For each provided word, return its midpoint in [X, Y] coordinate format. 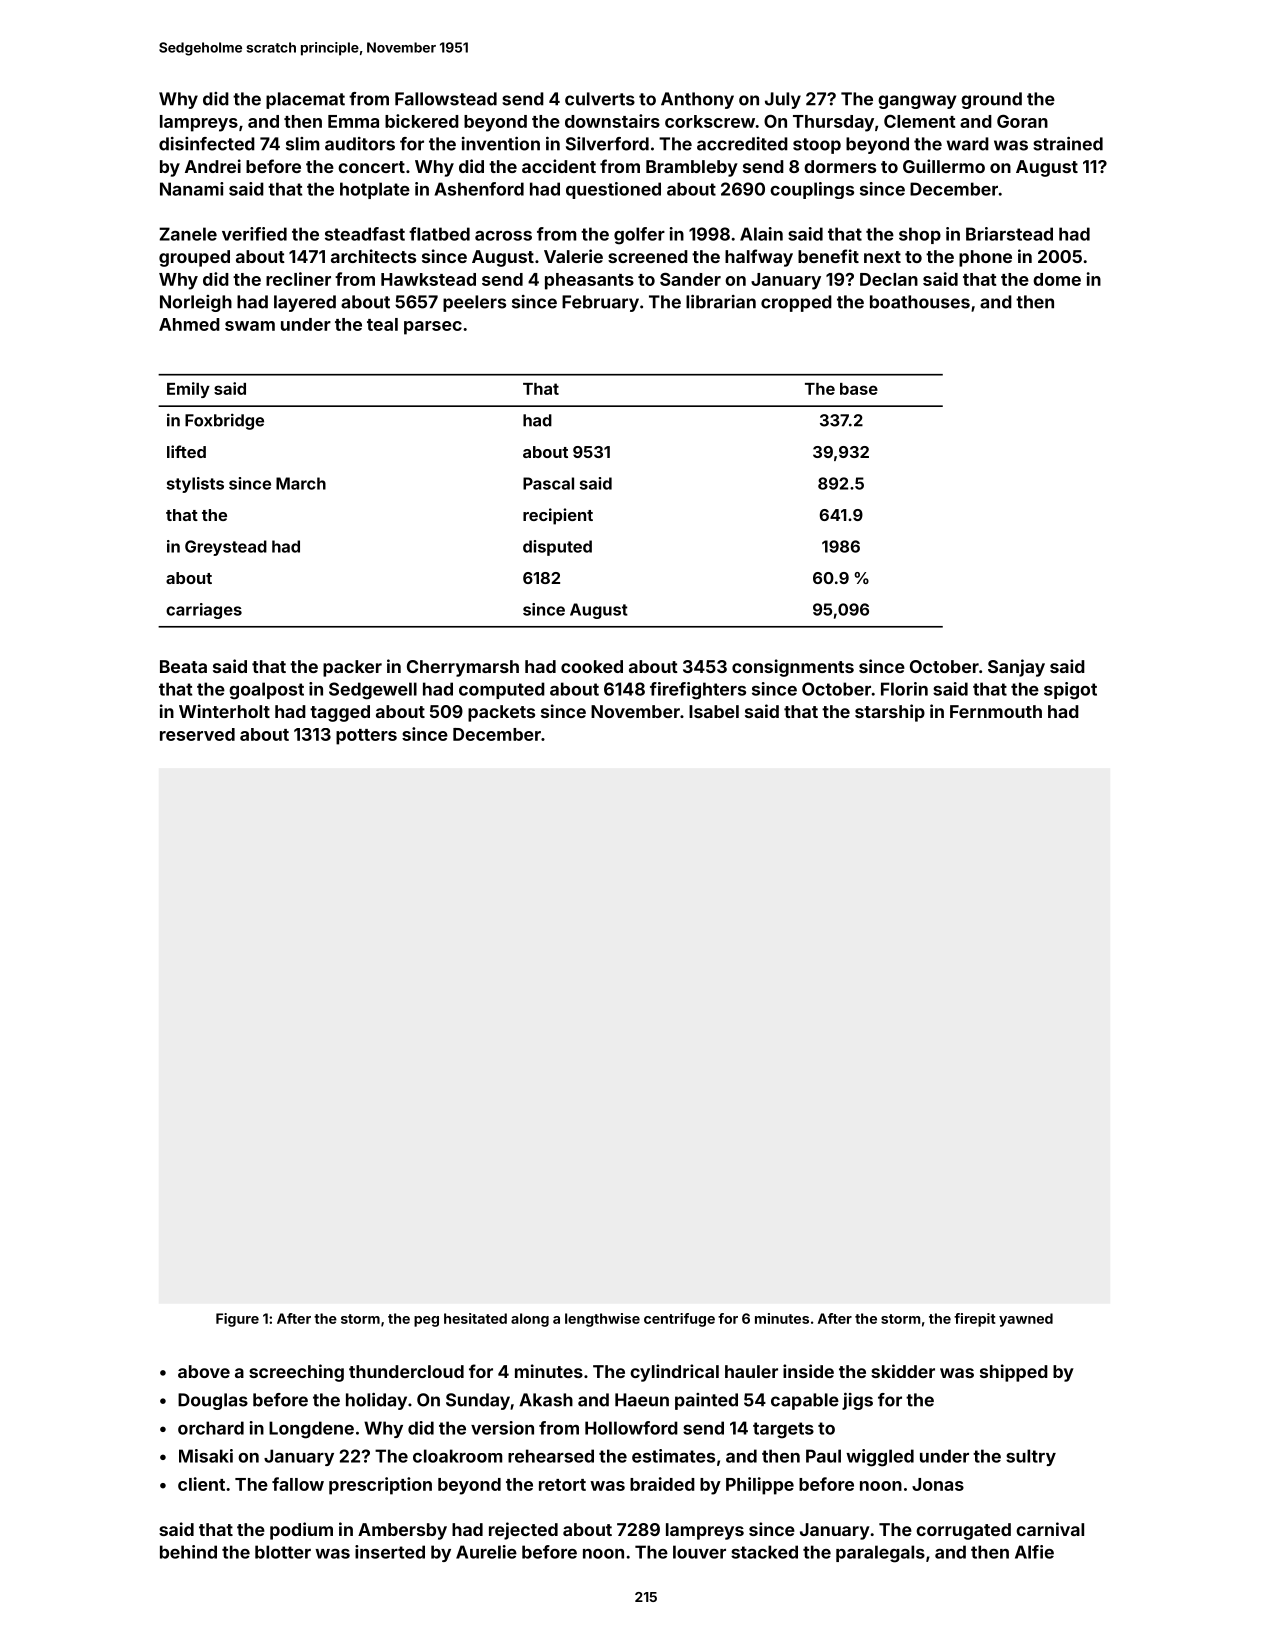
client [201, 1484]
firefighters [698, 691]
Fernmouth [996, 711]
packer [352, 668]
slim [302, 144]
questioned [613, 190]
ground [991, 100]
